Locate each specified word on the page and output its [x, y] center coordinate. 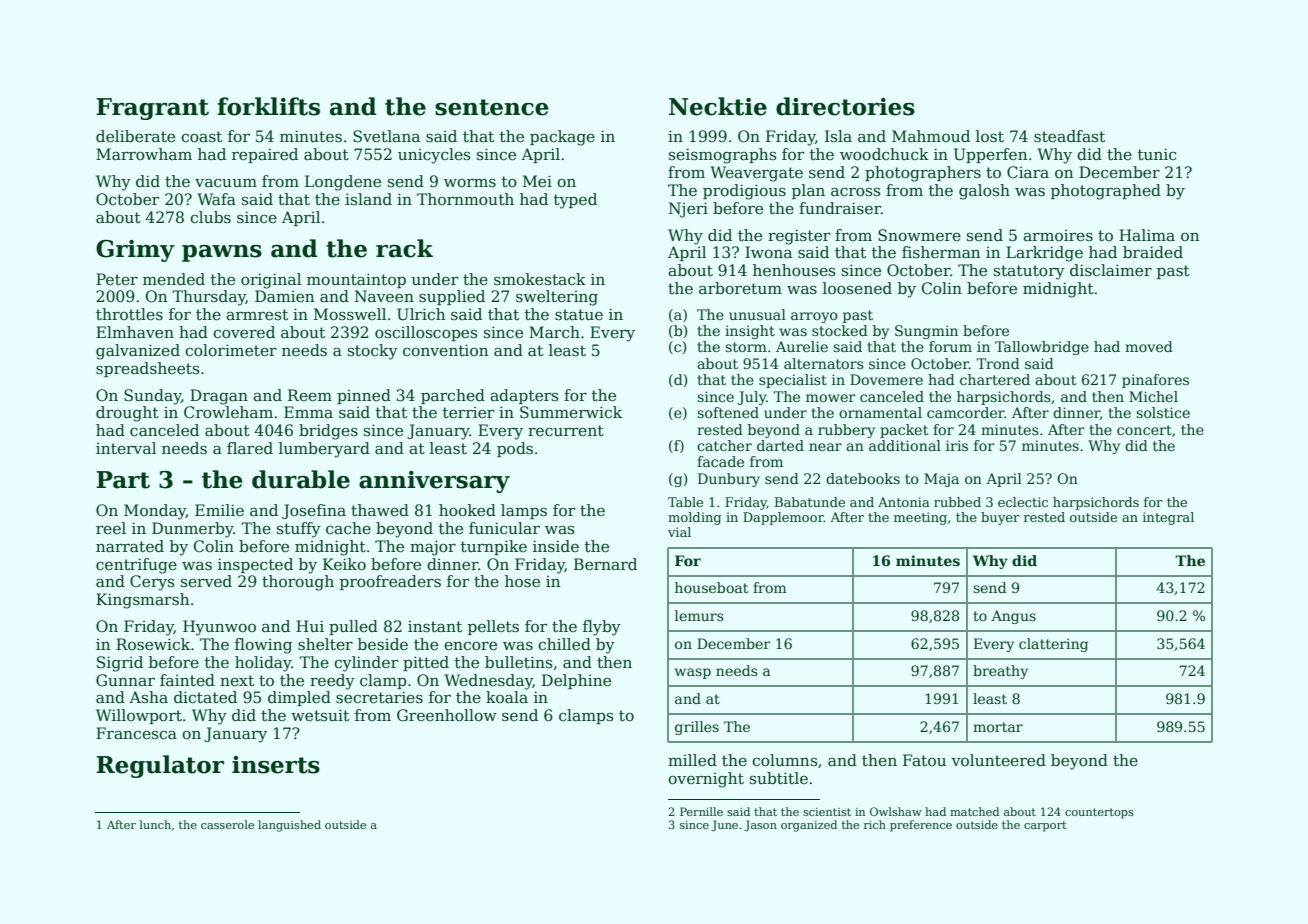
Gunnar [125, 680]
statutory [1029, 272]
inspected [255, 565]
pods [515, 449]
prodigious [744, 192]
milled [692, 760]
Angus [1013, 617]
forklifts [268, 106]
